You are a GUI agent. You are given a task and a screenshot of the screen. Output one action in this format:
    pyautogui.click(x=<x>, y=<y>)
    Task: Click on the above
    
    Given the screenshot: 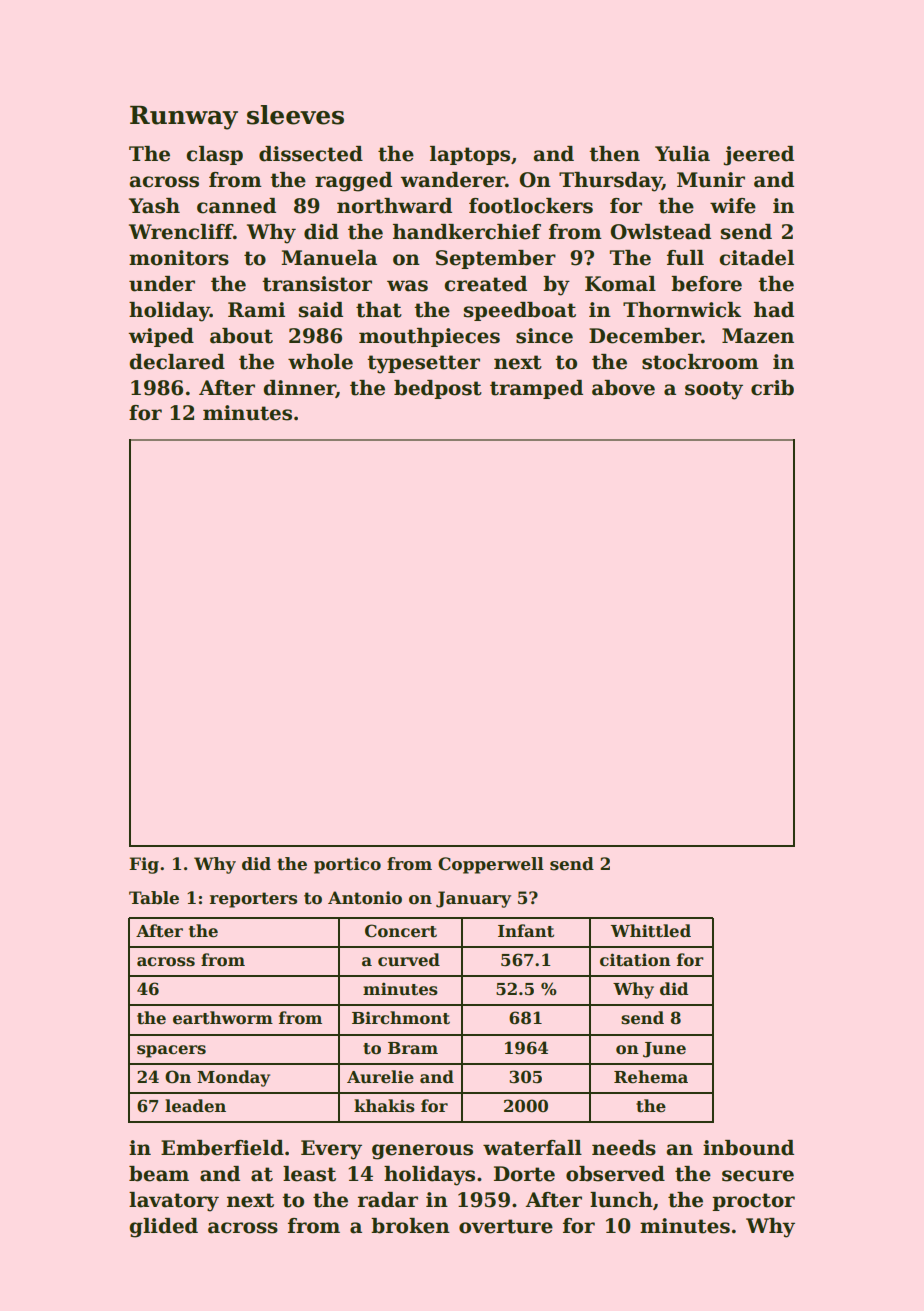 What is the action you would take?
    pyautogui.click(x=623, y=388)
